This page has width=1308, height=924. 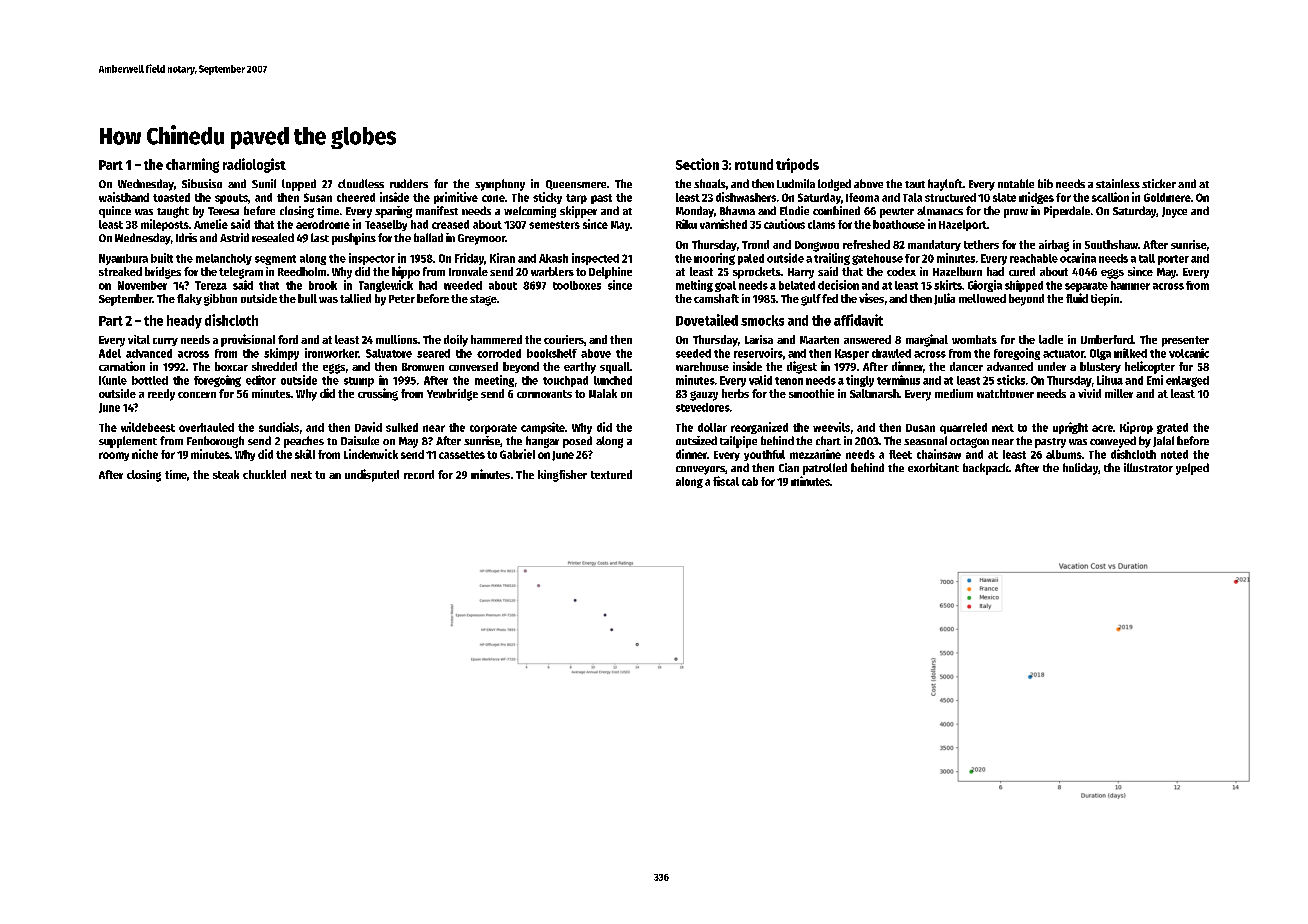 What do you see at coordinates (1159, 183) in the page?
I see `sticker` at bounding box center [1159, 183].
